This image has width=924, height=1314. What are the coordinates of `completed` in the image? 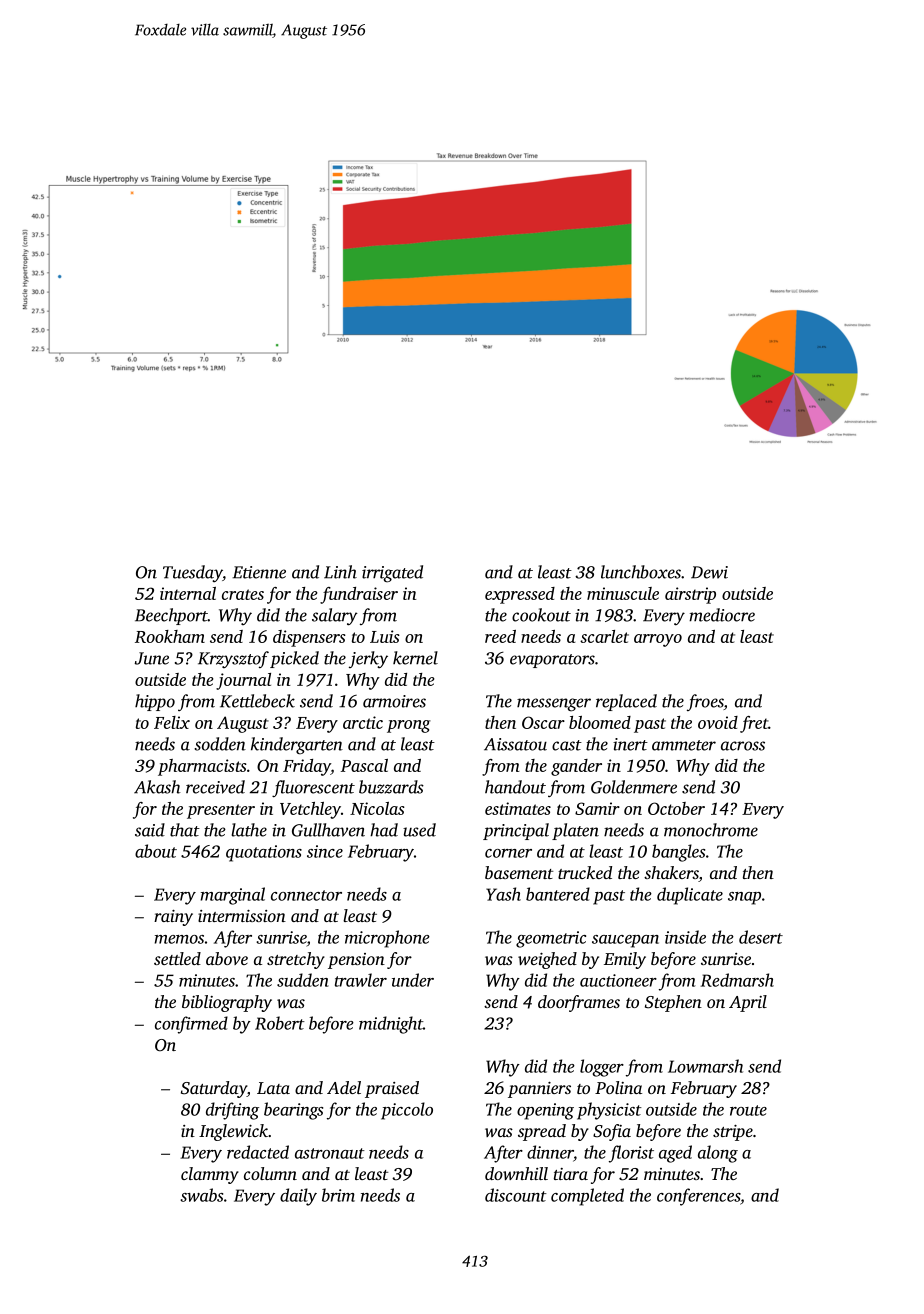 It's located at (587, 1197).
